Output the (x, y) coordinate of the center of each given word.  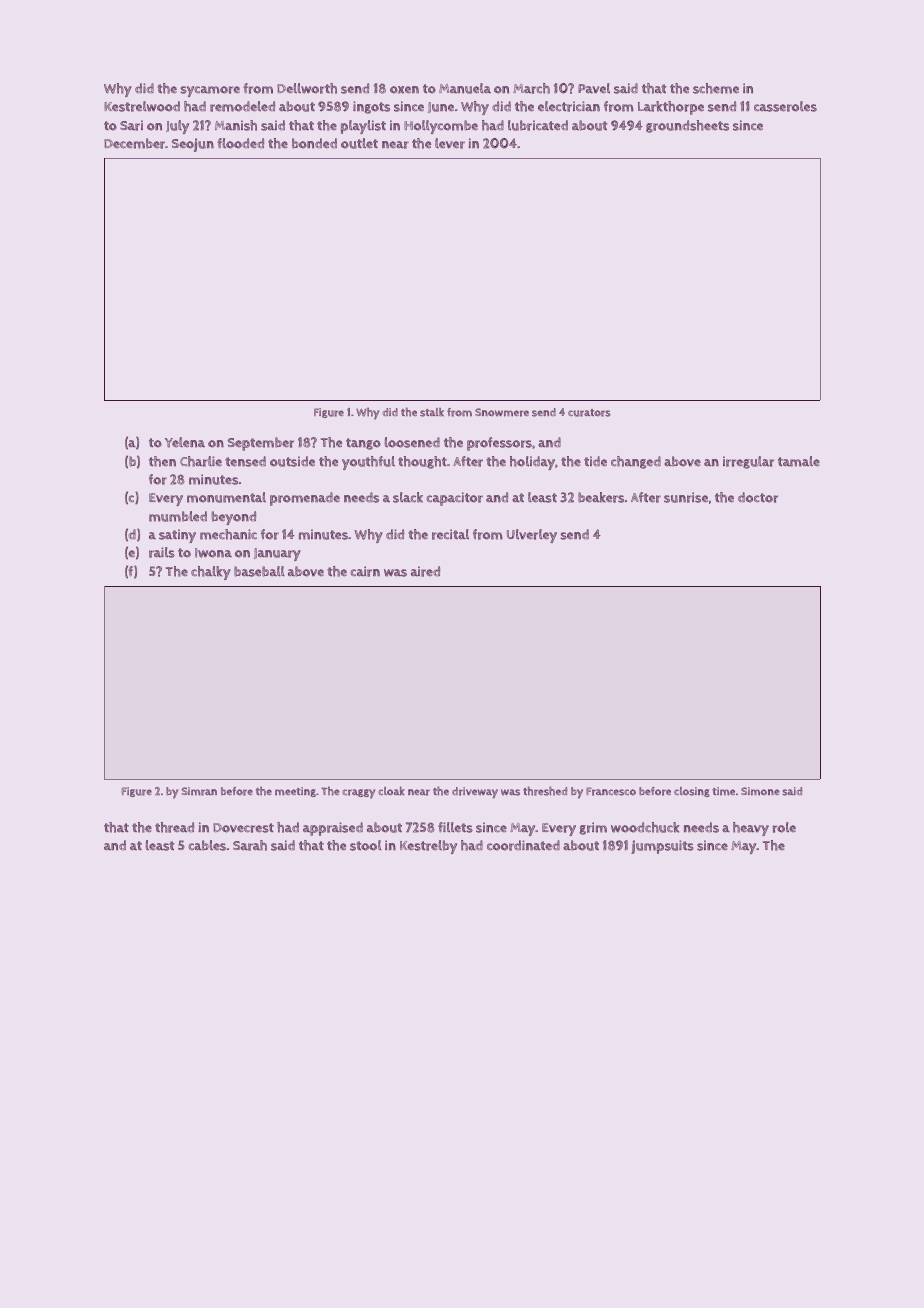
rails (162, 552)
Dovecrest (243, 828)
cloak (391, 791)
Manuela (465, 88)
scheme (716, 88)
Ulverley (532, 536)
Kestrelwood (142, 106)
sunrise (686, 497)
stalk (432, 412)
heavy (751, 829)
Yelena (185, 442)
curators (589, 413)
